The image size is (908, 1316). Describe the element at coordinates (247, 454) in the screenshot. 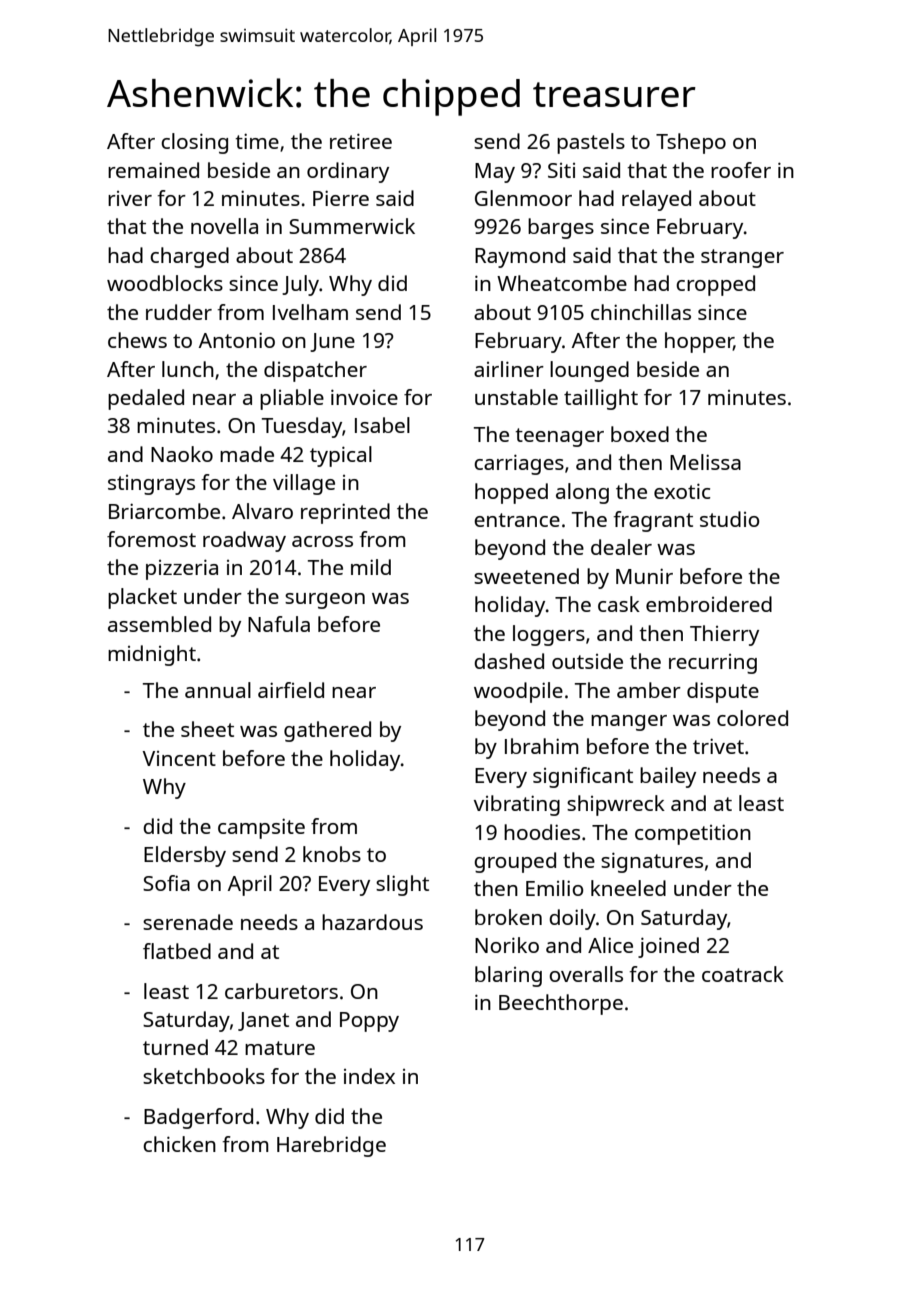

I see `made` at that location.
